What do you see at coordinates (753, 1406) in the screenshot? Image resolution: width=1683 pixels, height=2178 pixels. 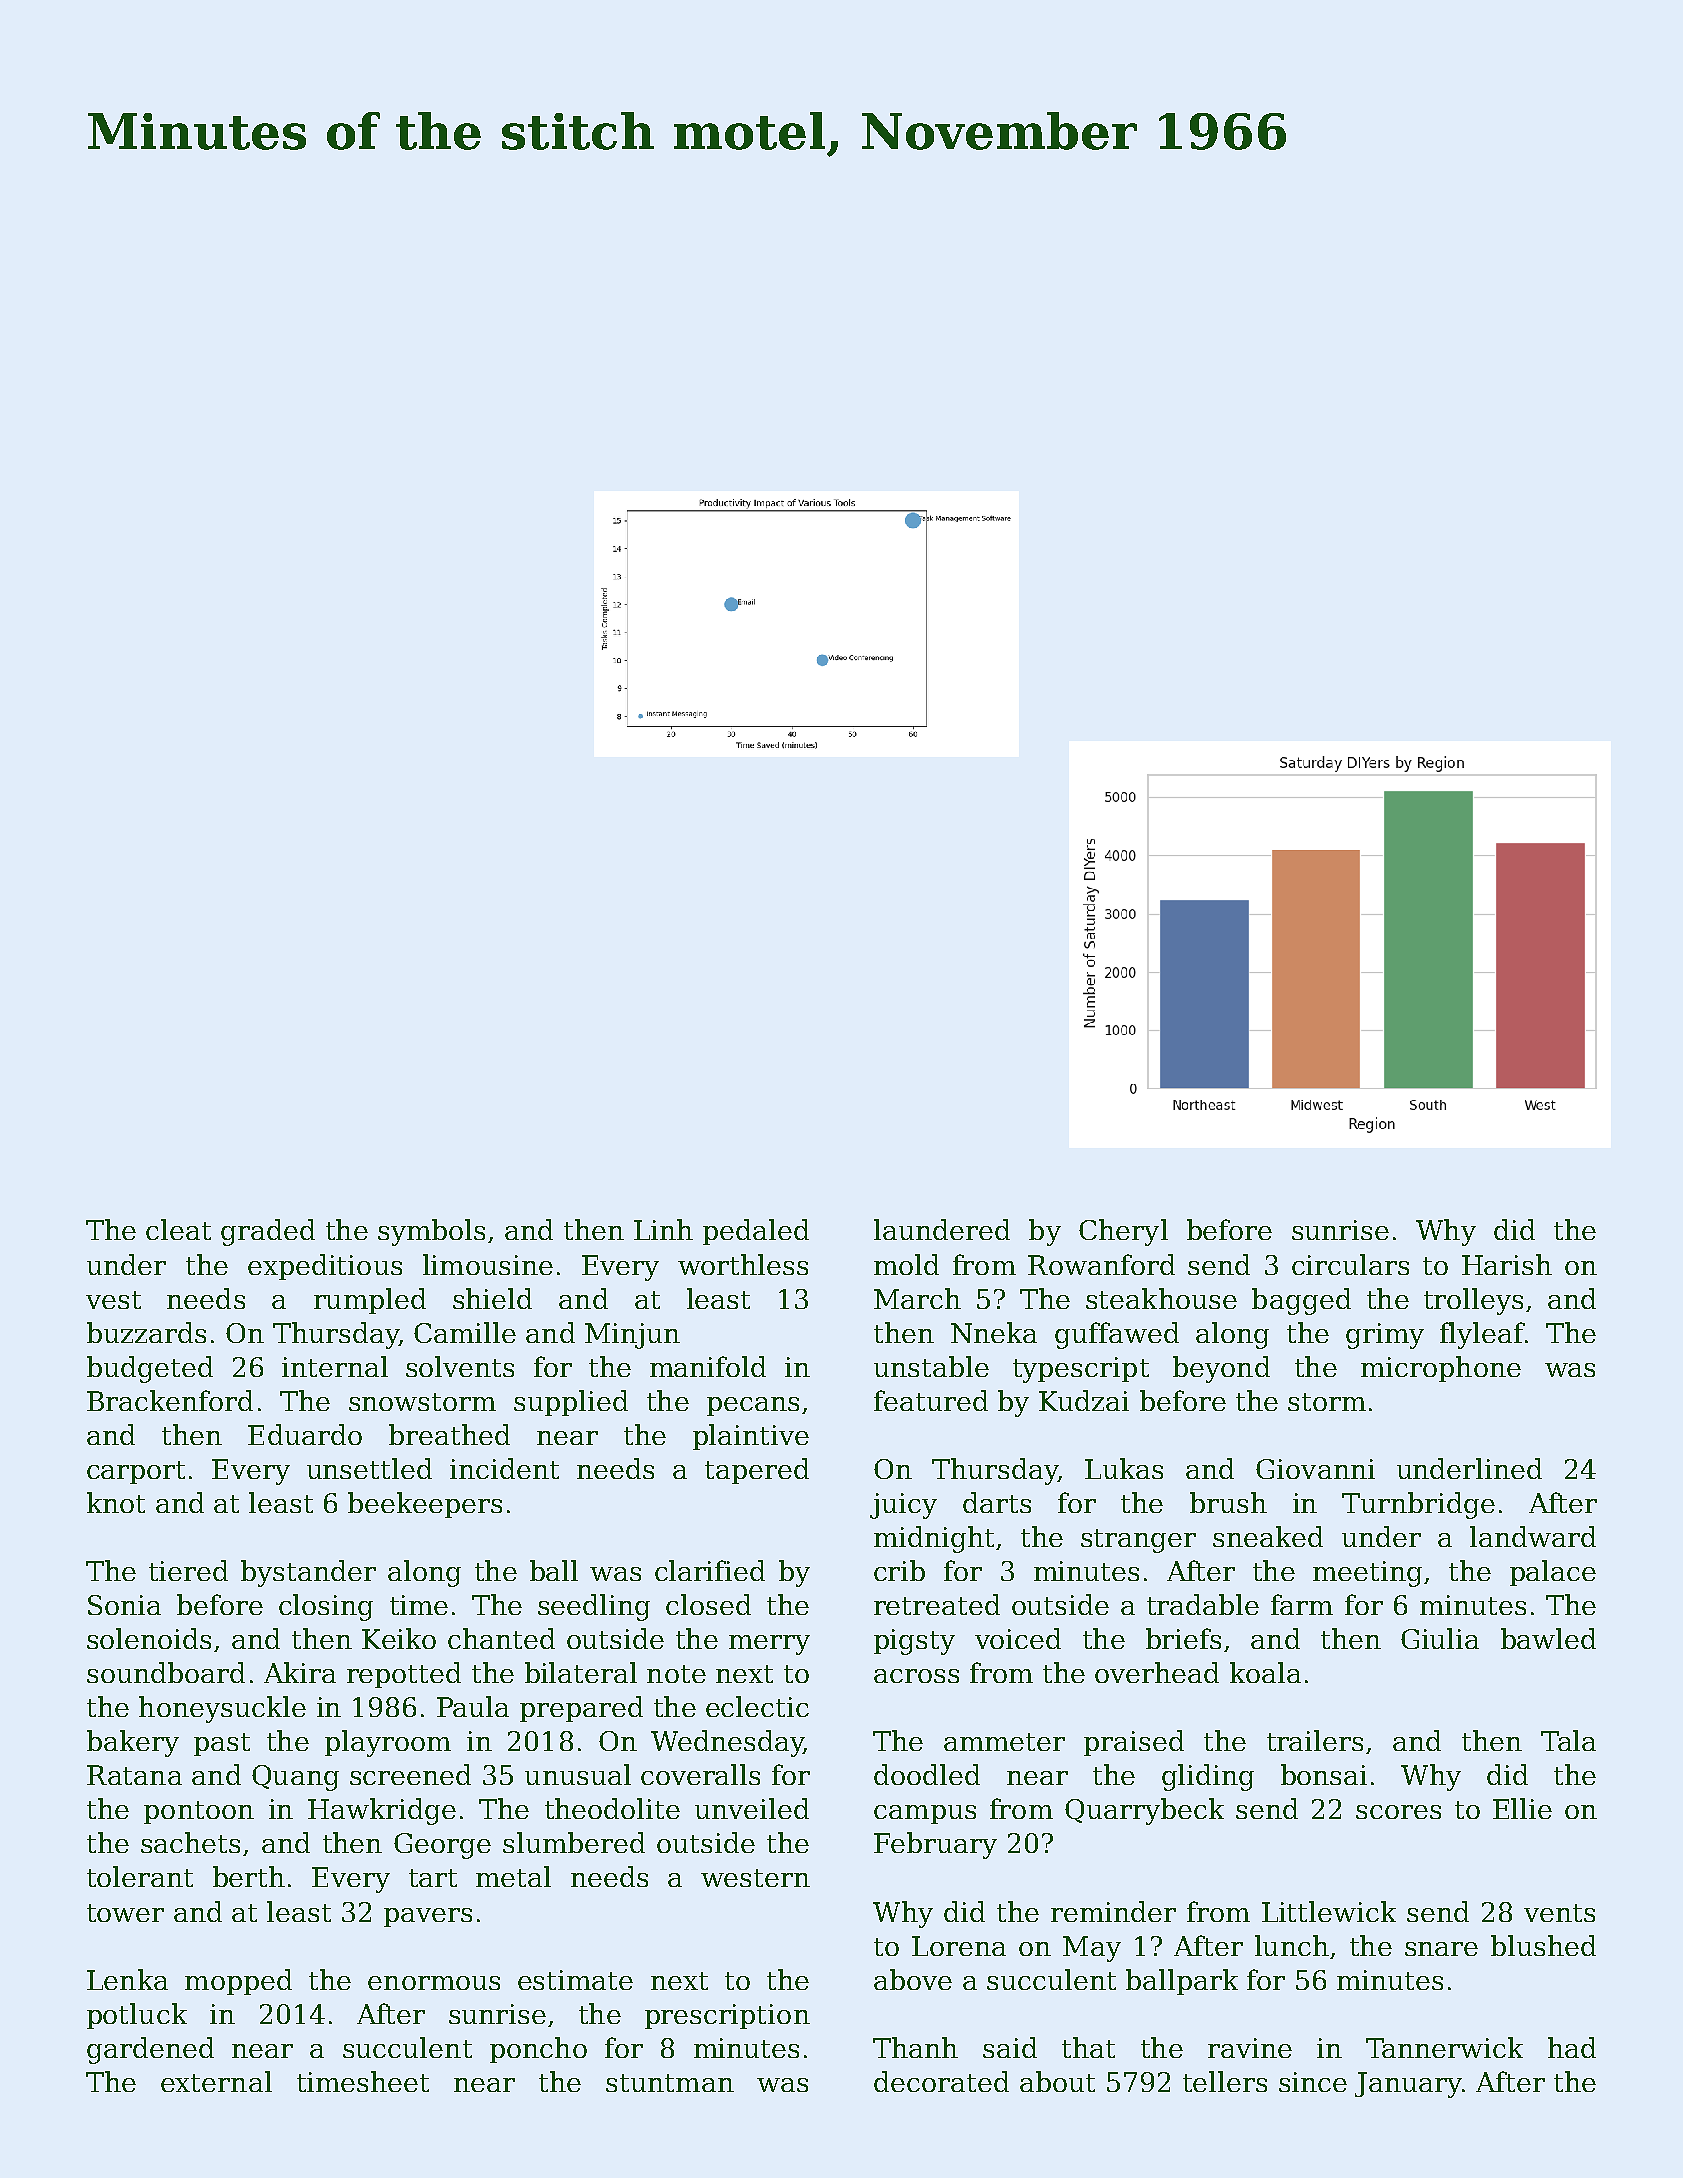 I see `pecans` at bounding box center [753, 1406].
